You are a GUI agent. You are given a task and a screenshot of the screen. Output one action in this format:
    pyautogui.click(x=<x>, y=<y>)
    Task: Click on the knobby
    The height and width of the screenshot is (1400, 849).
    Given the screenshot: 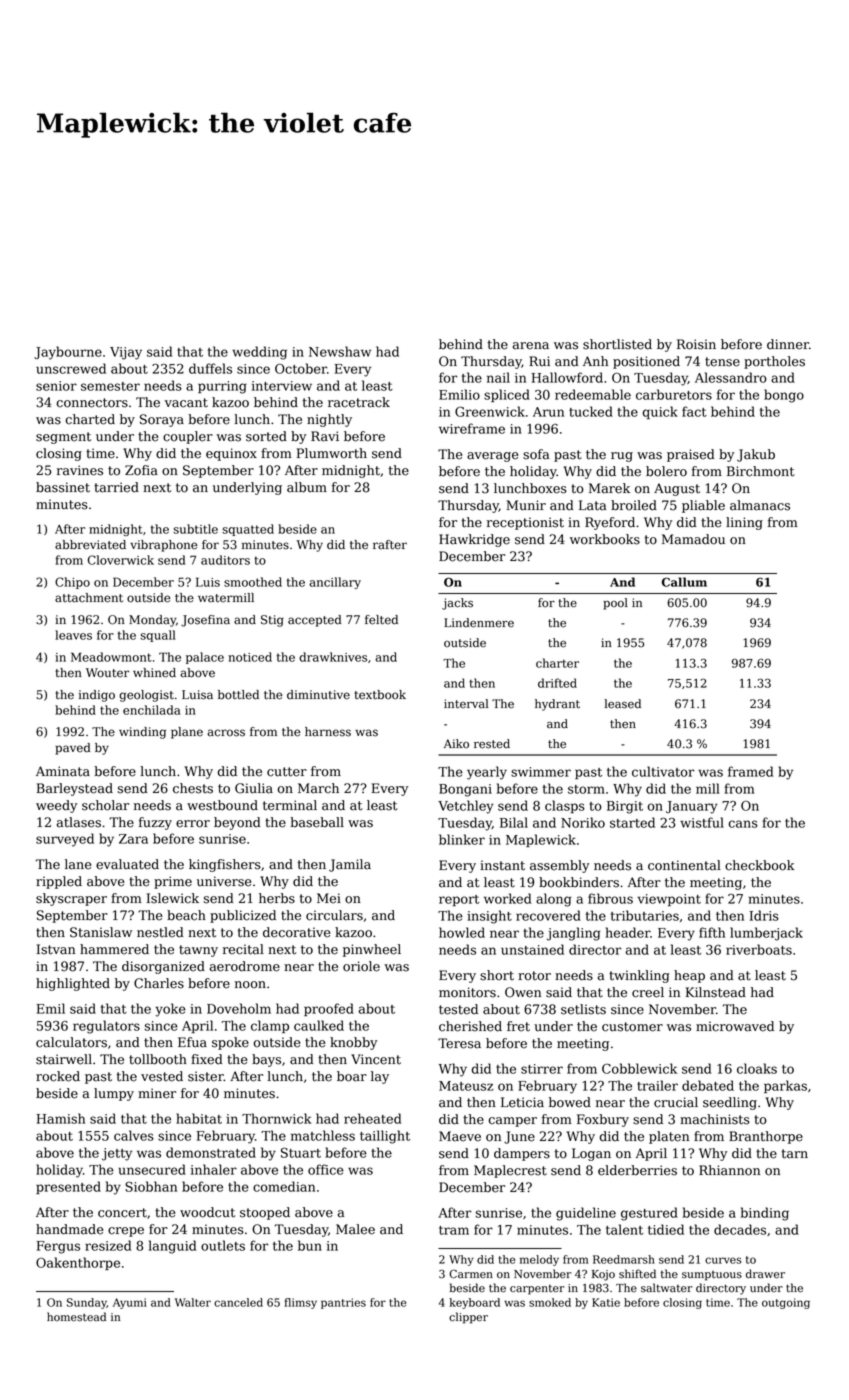 What is the action you would take?
    pyautogui.click(x=353, y=1043)
